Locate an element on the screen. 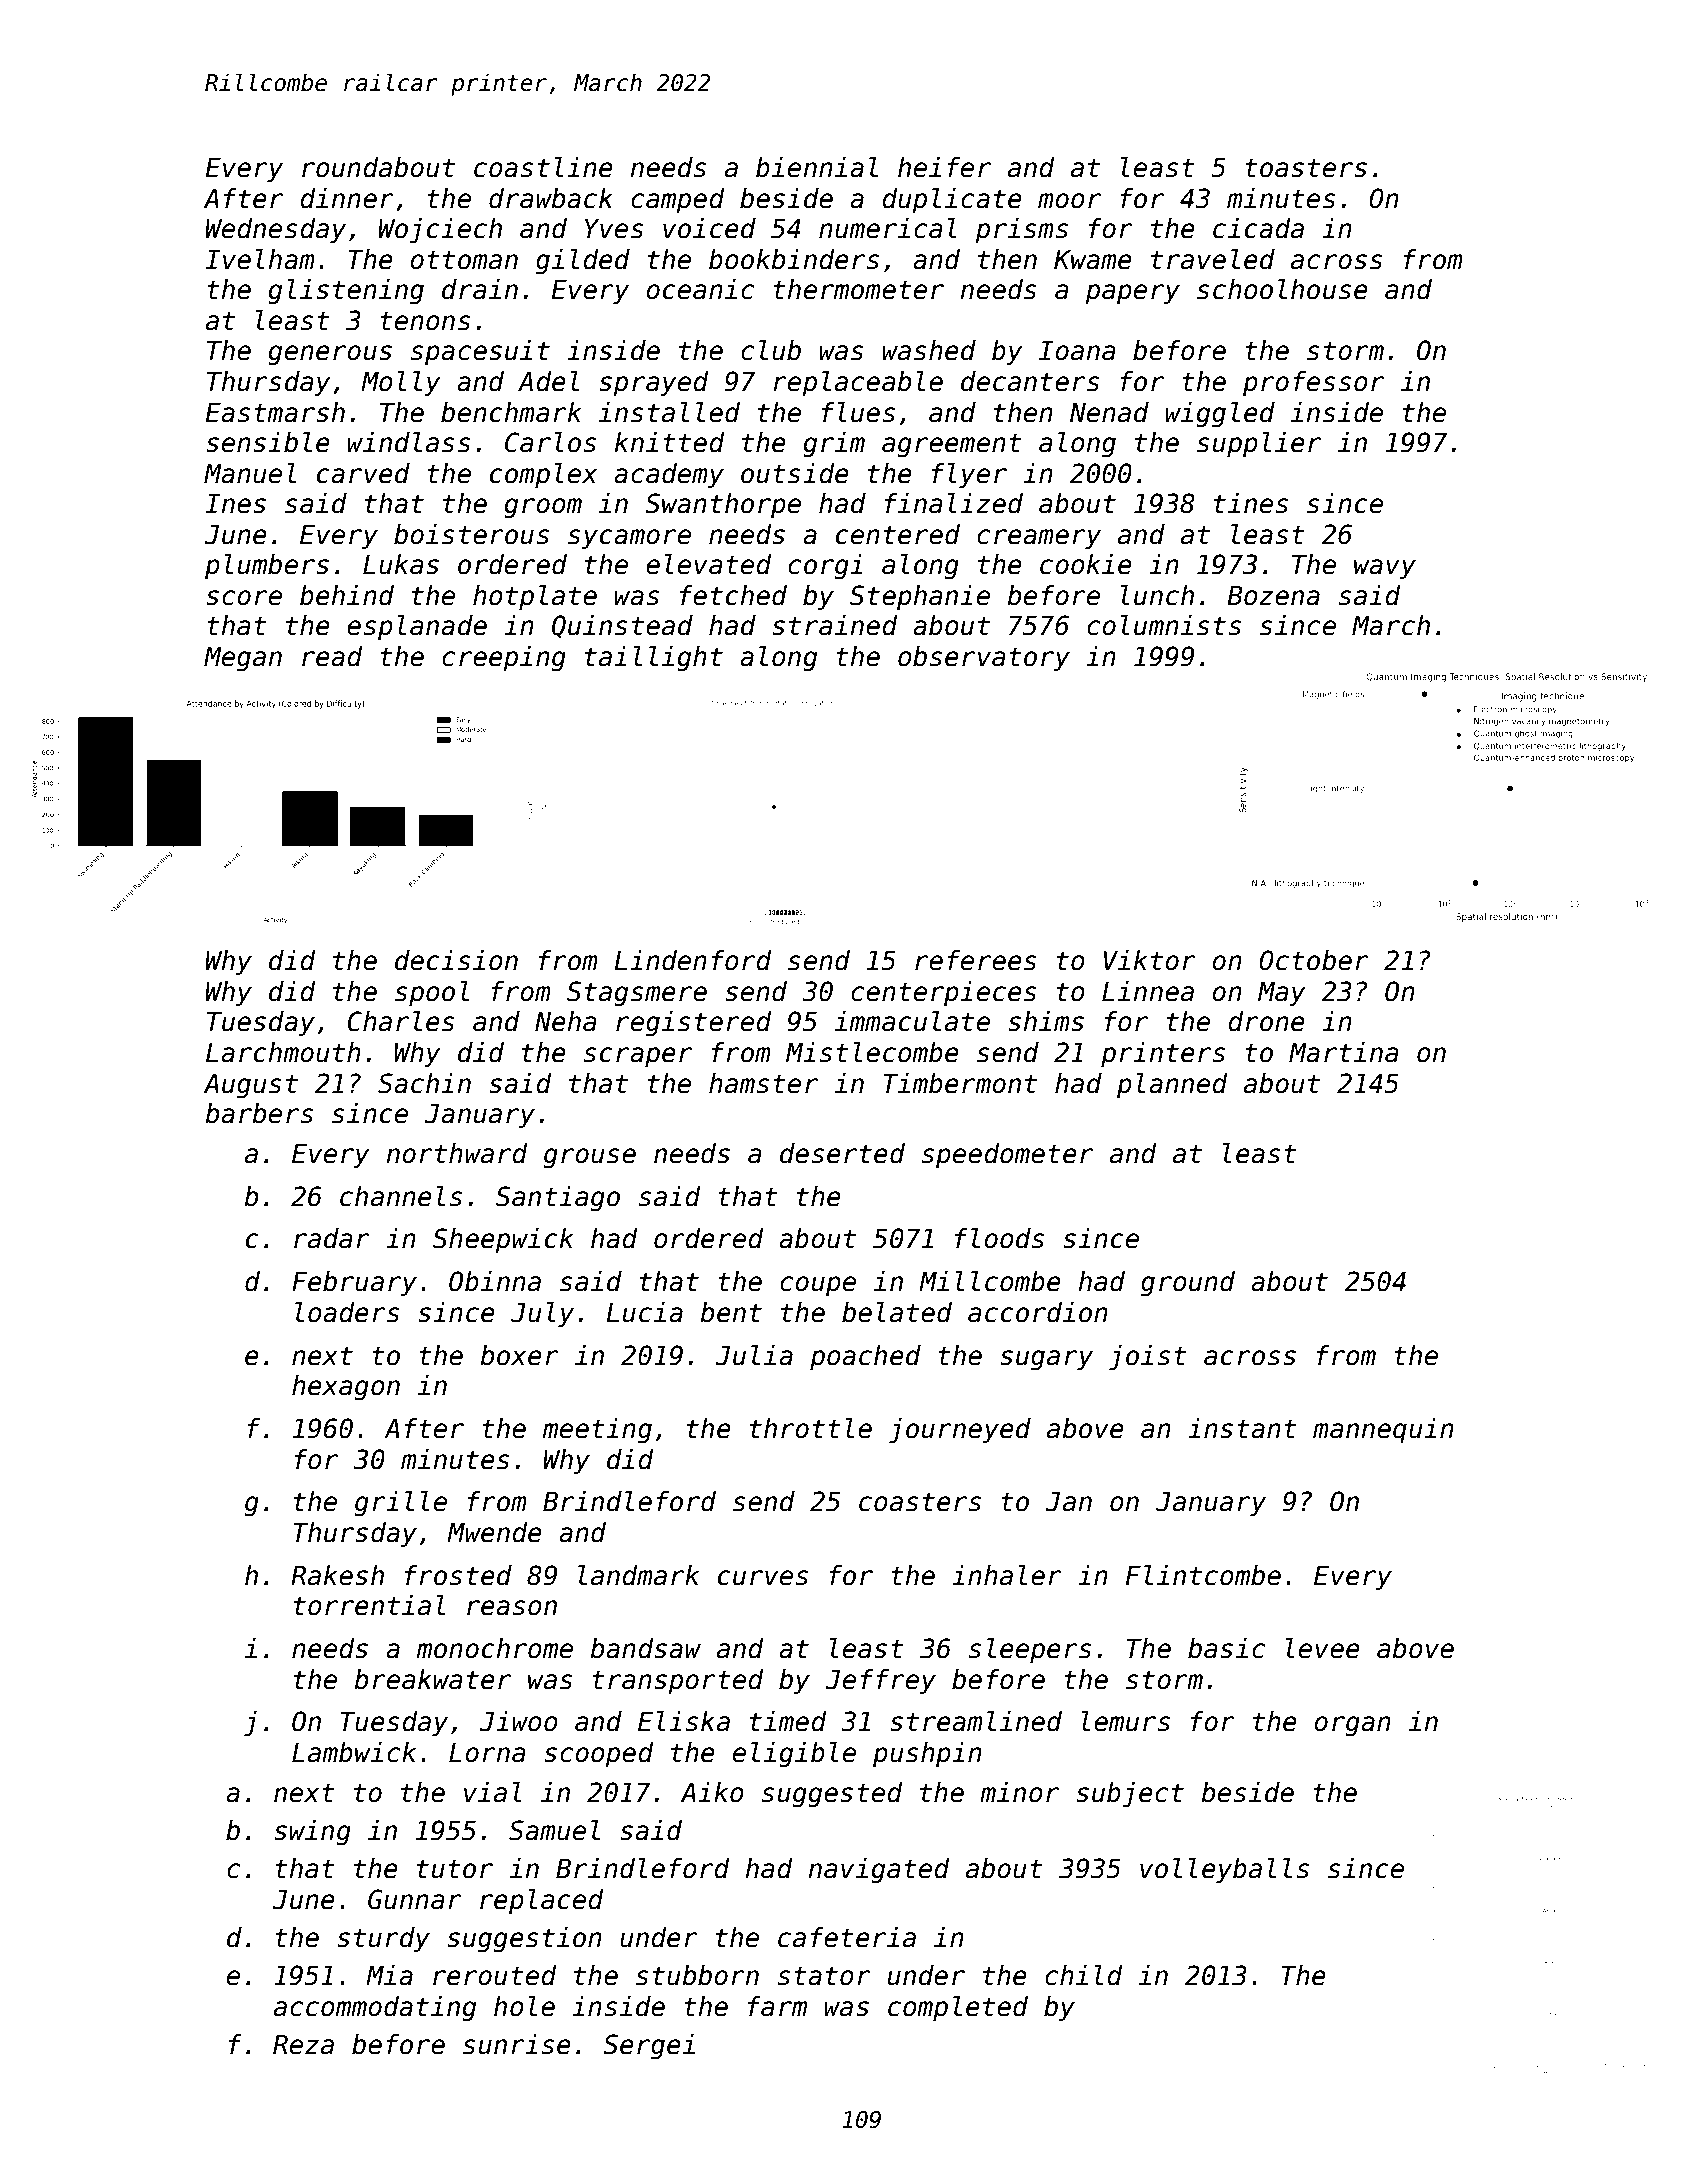 Image resolution: width=1683 pixels, height=2178 pixels. Eliska is located at coordinates (684, 1721).
